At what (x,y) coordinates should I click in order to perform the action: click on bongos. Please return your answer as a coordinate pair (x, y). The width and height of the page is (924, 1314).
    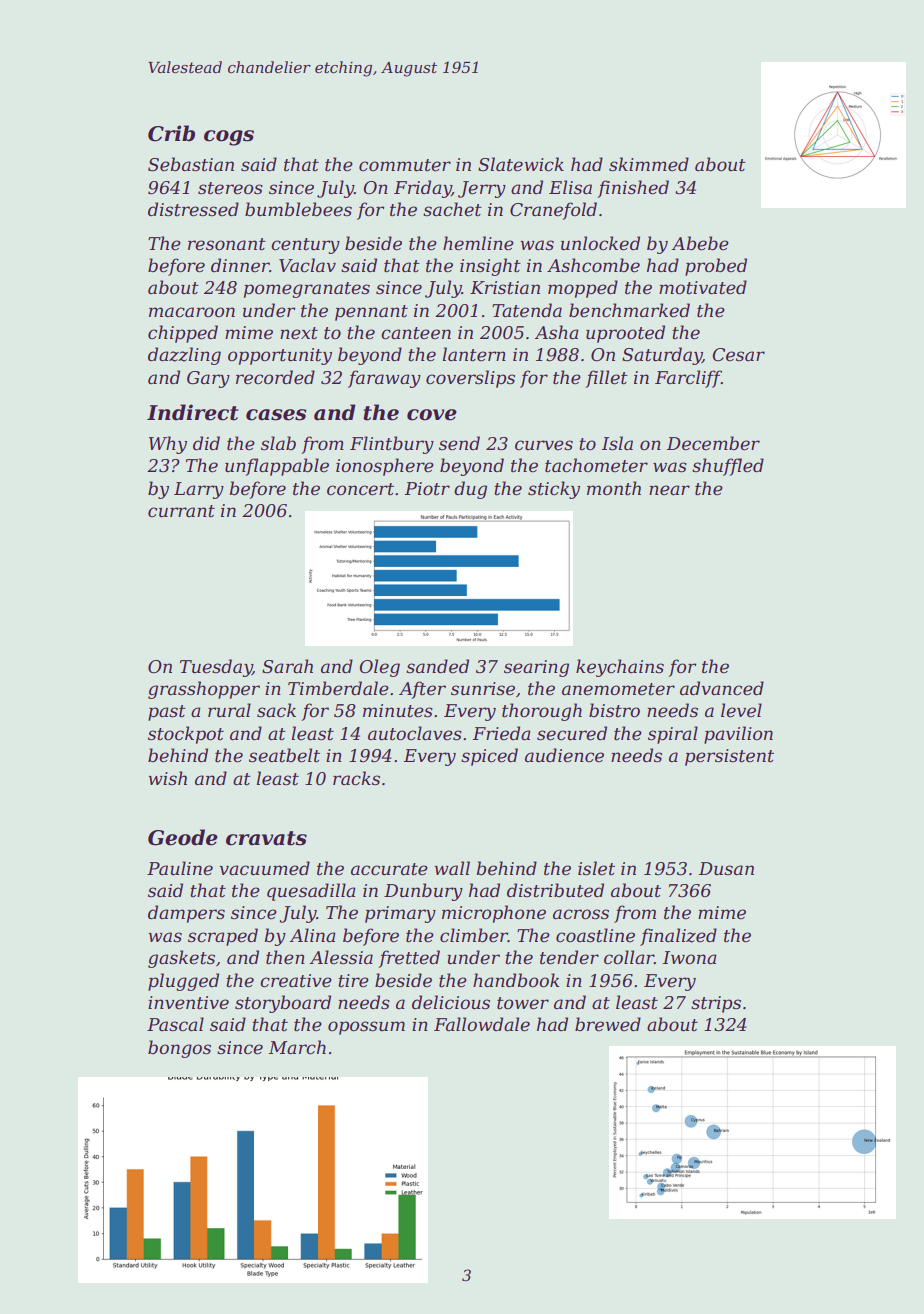
    Looking at the image, I should click on (179, 1049).
